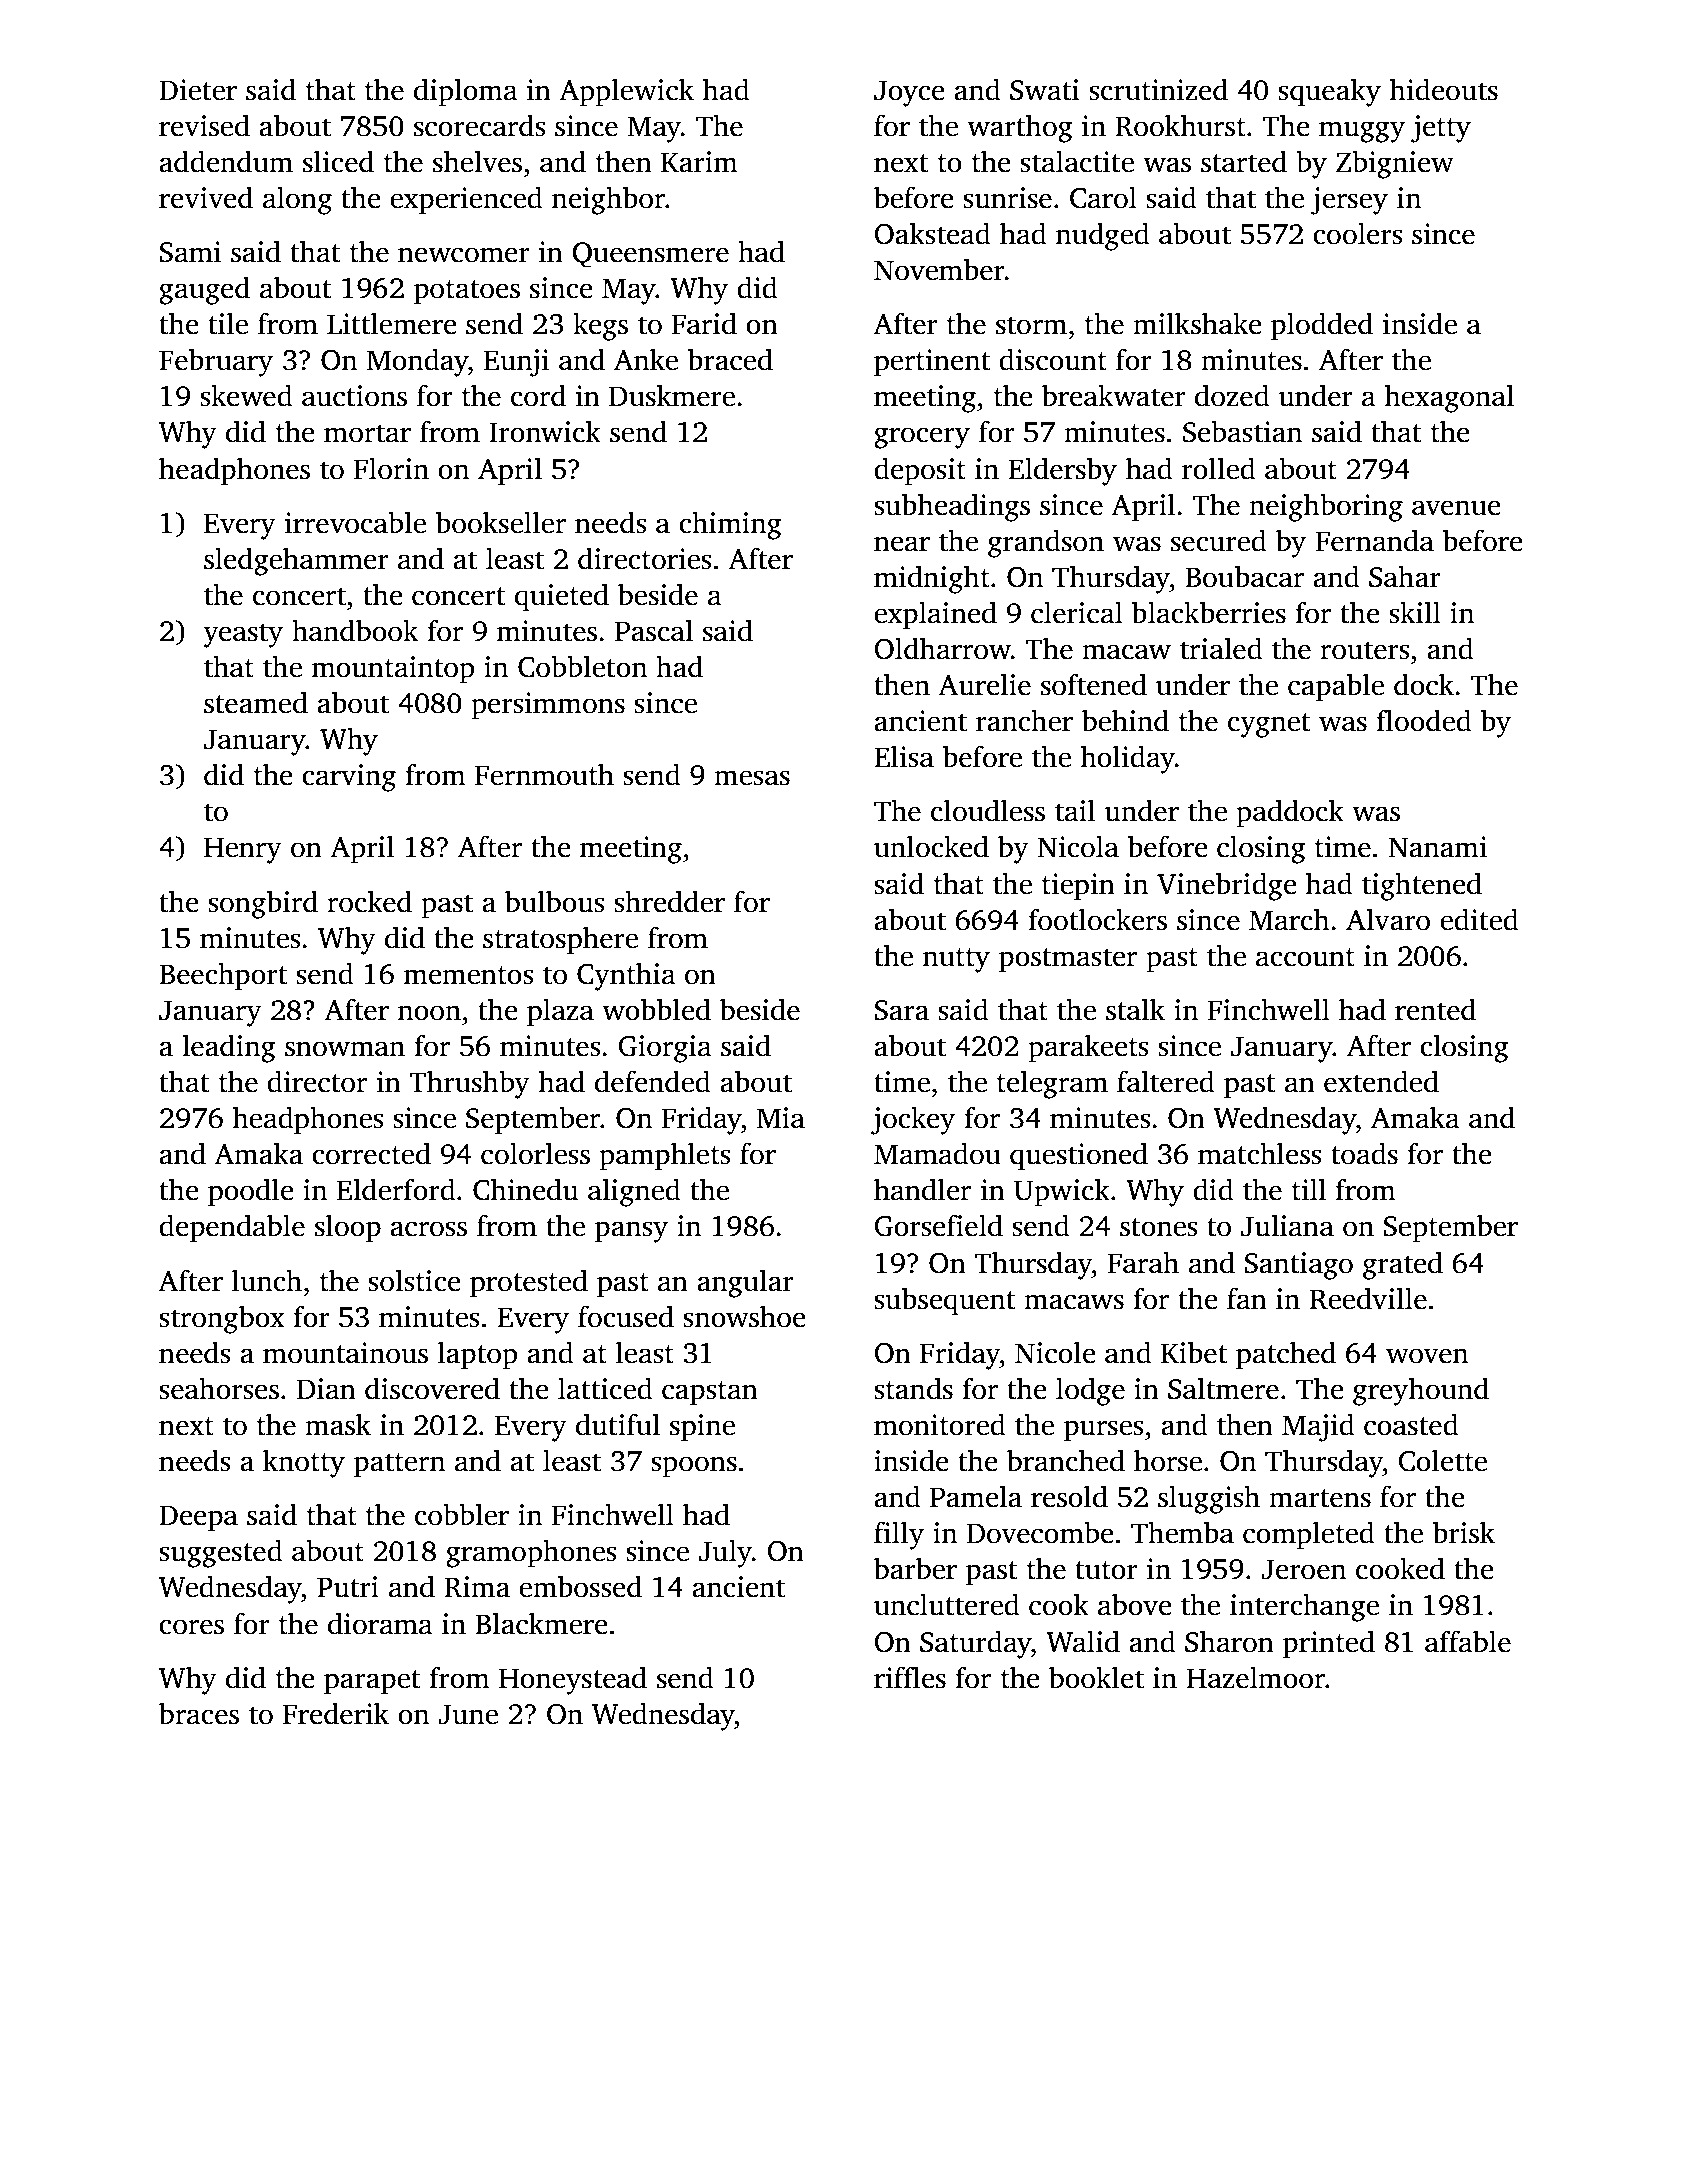  What do you see at coordinates (464, 255) in the page?
I see `newcomer` at bounding box center [464, 255].
